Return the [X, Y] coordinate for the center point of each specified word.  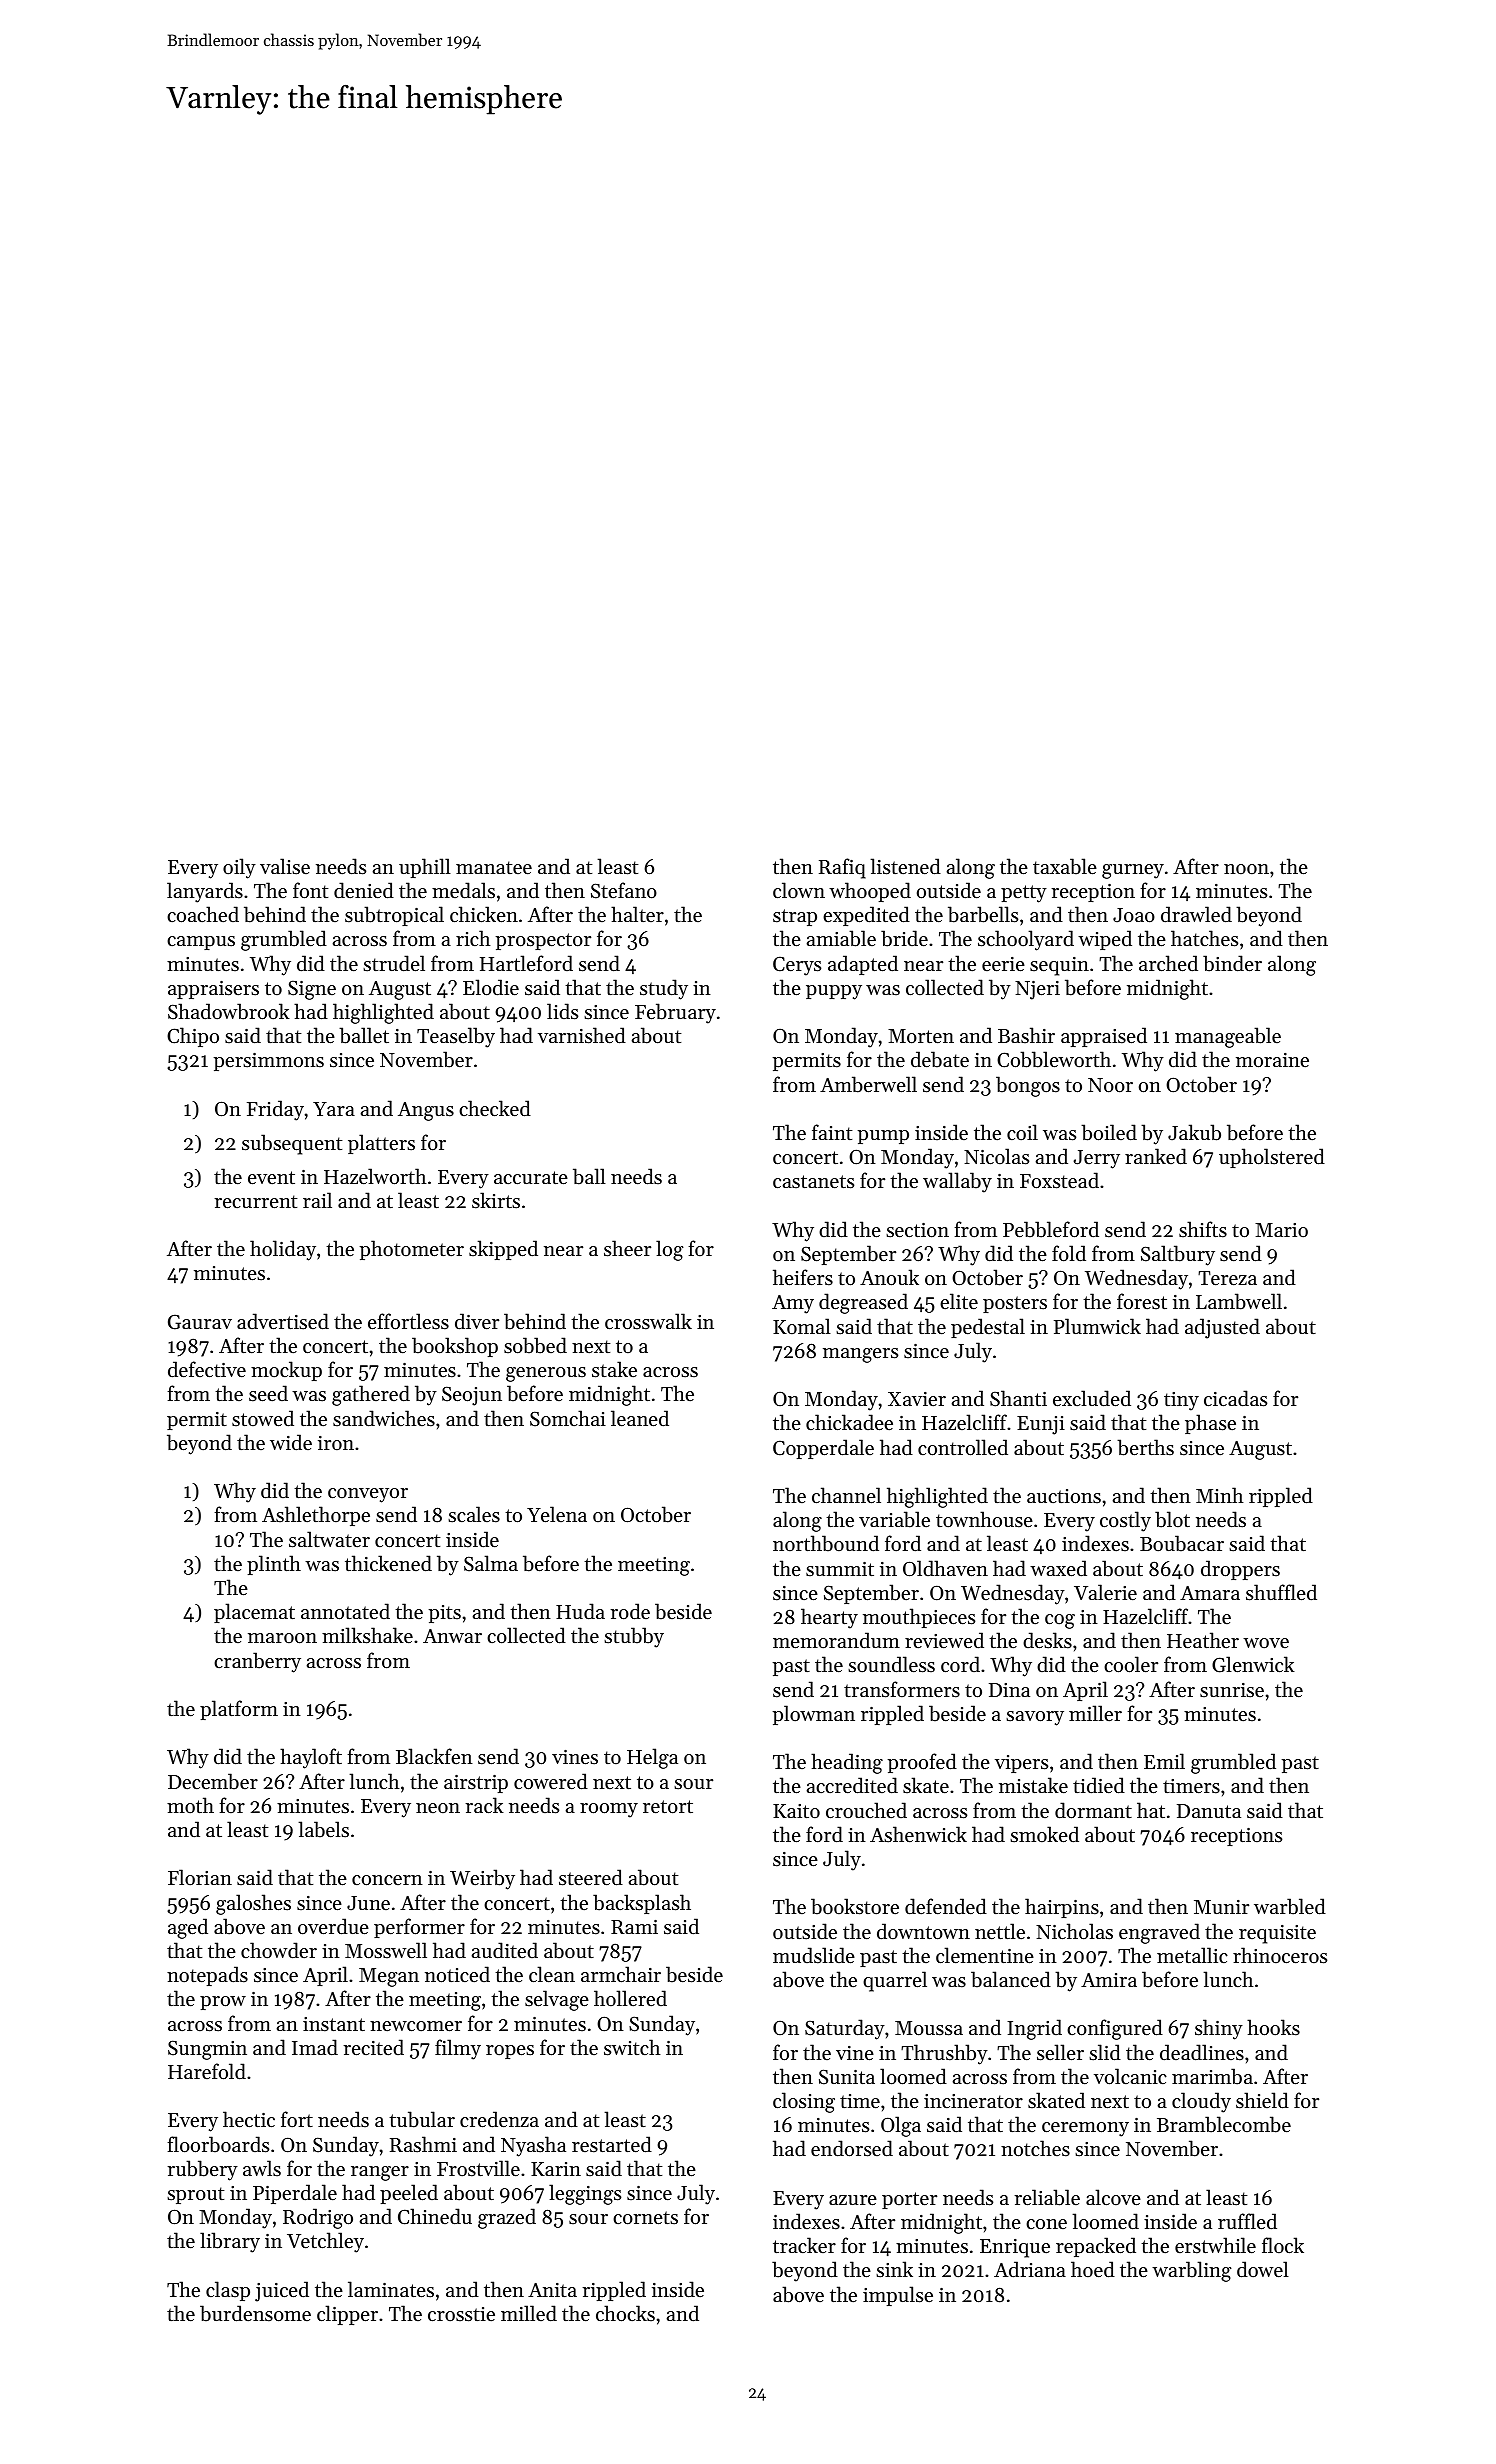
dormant [1093, 1810]
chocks [625, 2313]
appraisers [213, 990]
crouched [866, 1810]
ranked [1156, 1156]
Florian [200, 1877]
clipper [347, 2315]
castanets [813, 1182]
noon [1246, 869]
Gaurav [200, 1322]
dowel [1263, 2269]
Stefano [624, 890]
